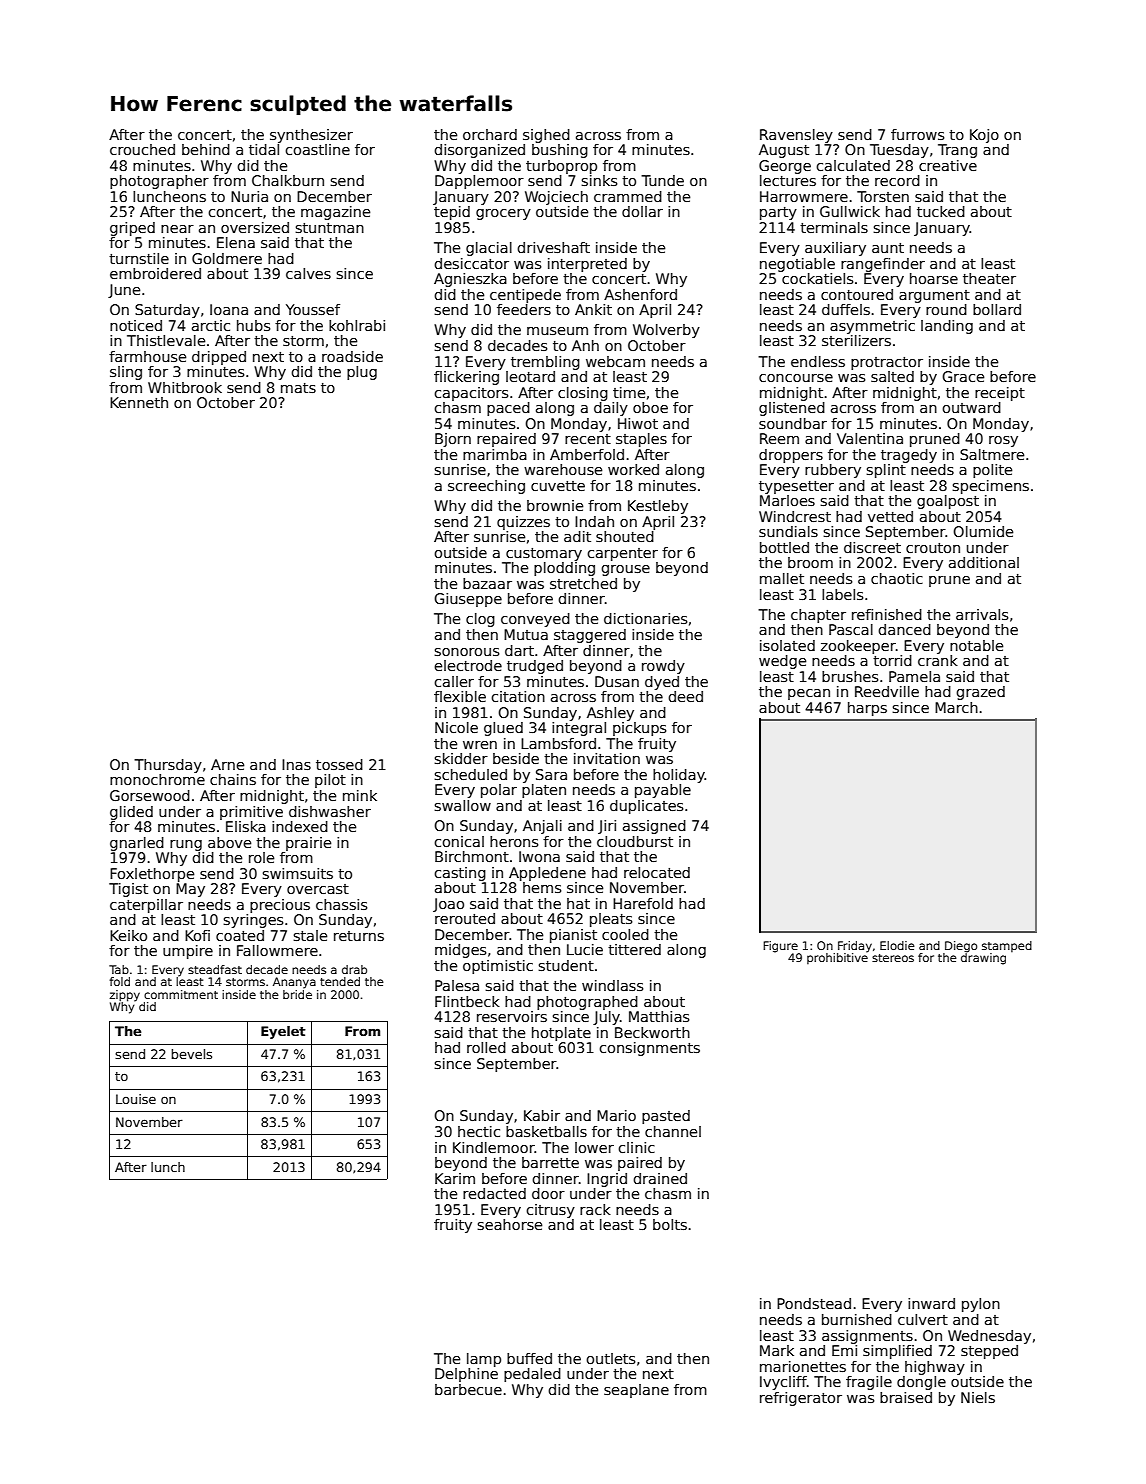  Describe the element at coordinates (136, 1099) in the page. I see `Louise` at that location.
